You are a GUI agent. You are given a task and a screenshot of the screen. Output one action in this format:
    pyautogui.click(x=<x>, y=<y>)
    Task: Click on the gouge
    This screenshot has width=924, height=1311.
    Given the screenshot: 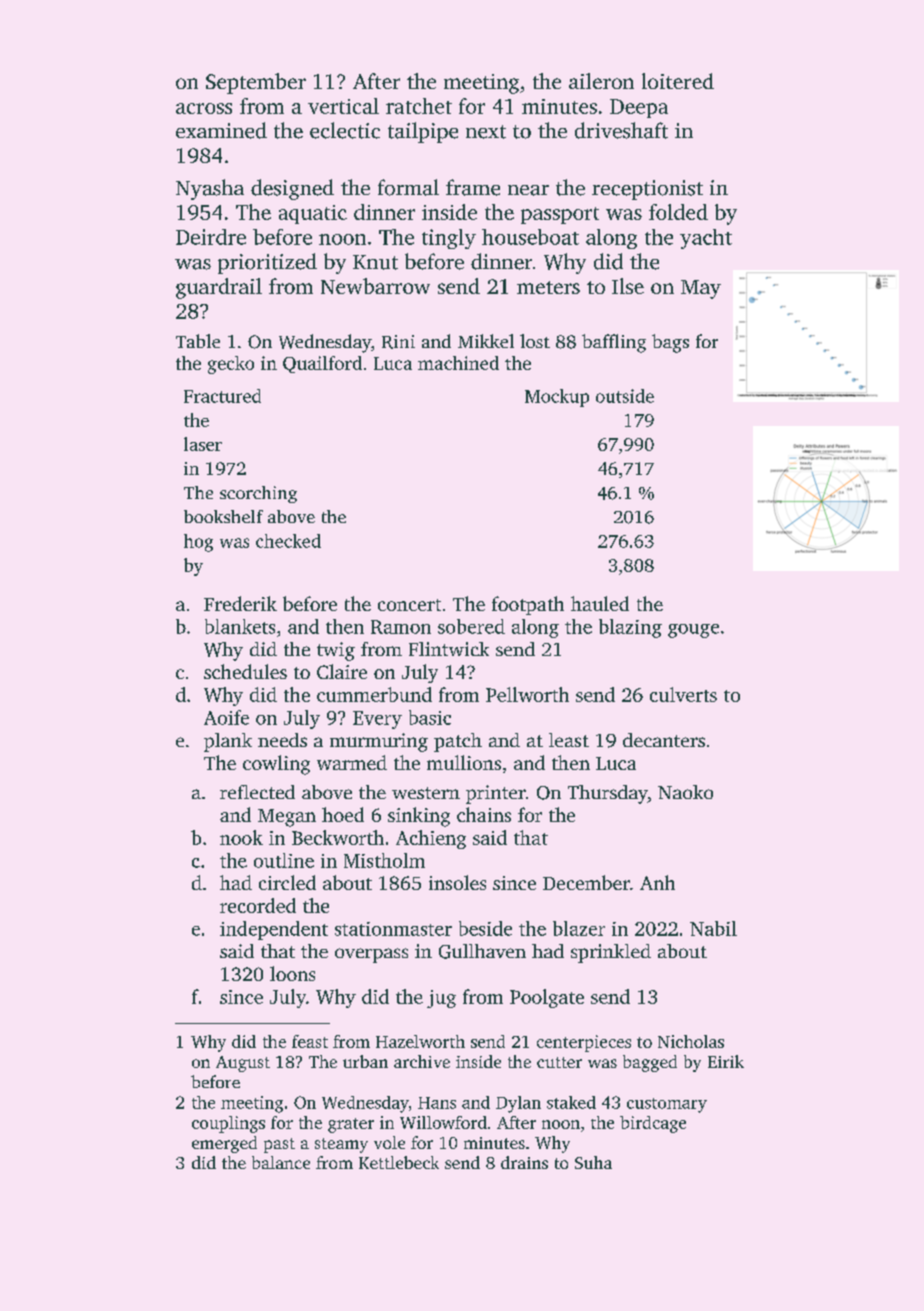 What is the action you would take?
    pyautogui.click(x=693, y=631)
